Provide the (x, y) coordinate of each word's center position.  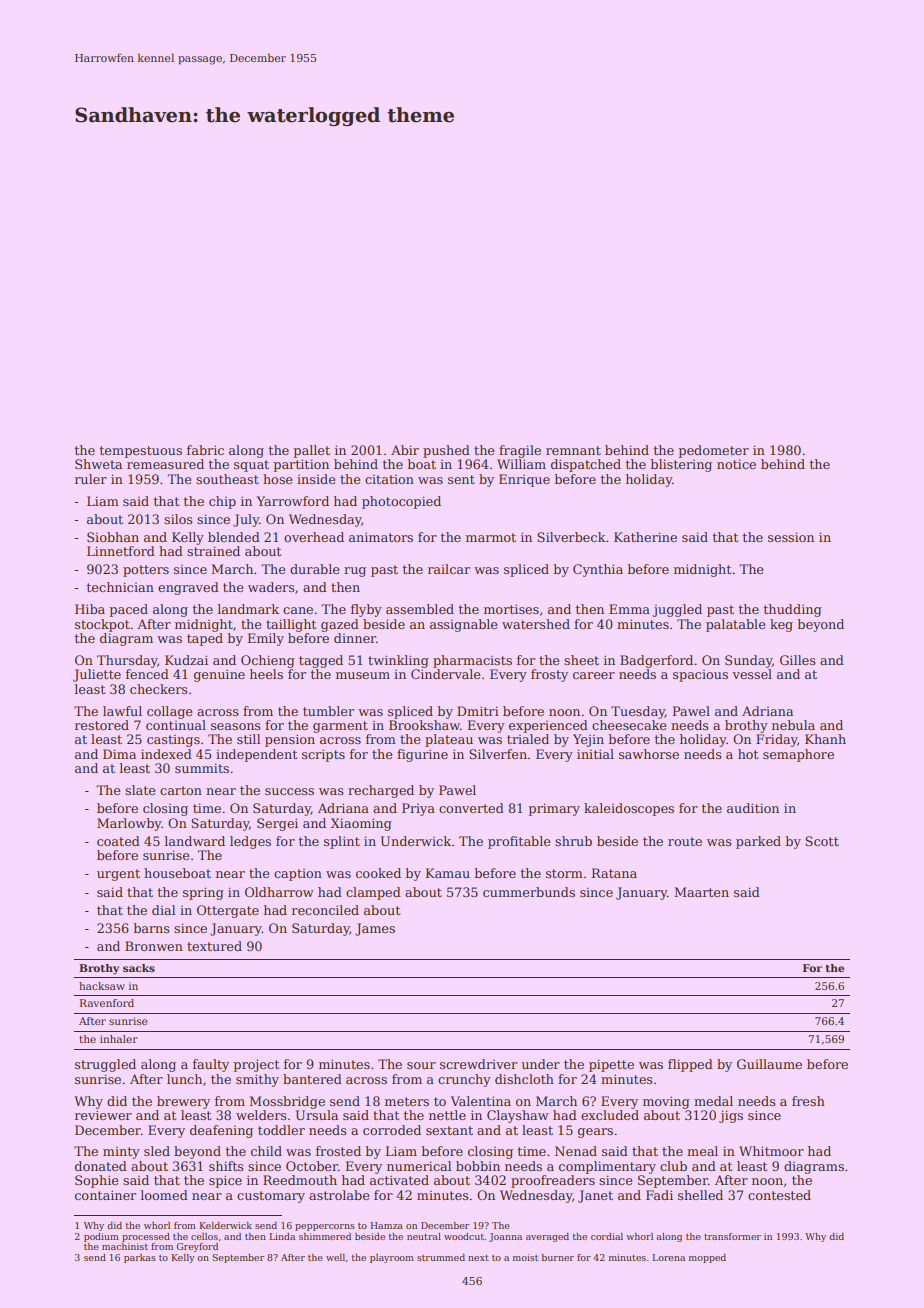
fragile (520, 451)
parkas (140, 1258)
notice (736, 464)
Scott (822, 841)
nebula (793, 725)
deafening (221, 1131)
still (248, 739)
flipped (690, 1065)
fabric (205, 450)
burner (558, 1257)
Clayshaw (518, 1116)
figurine (422, 755)
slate (140, 790)
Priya (418, 809)
